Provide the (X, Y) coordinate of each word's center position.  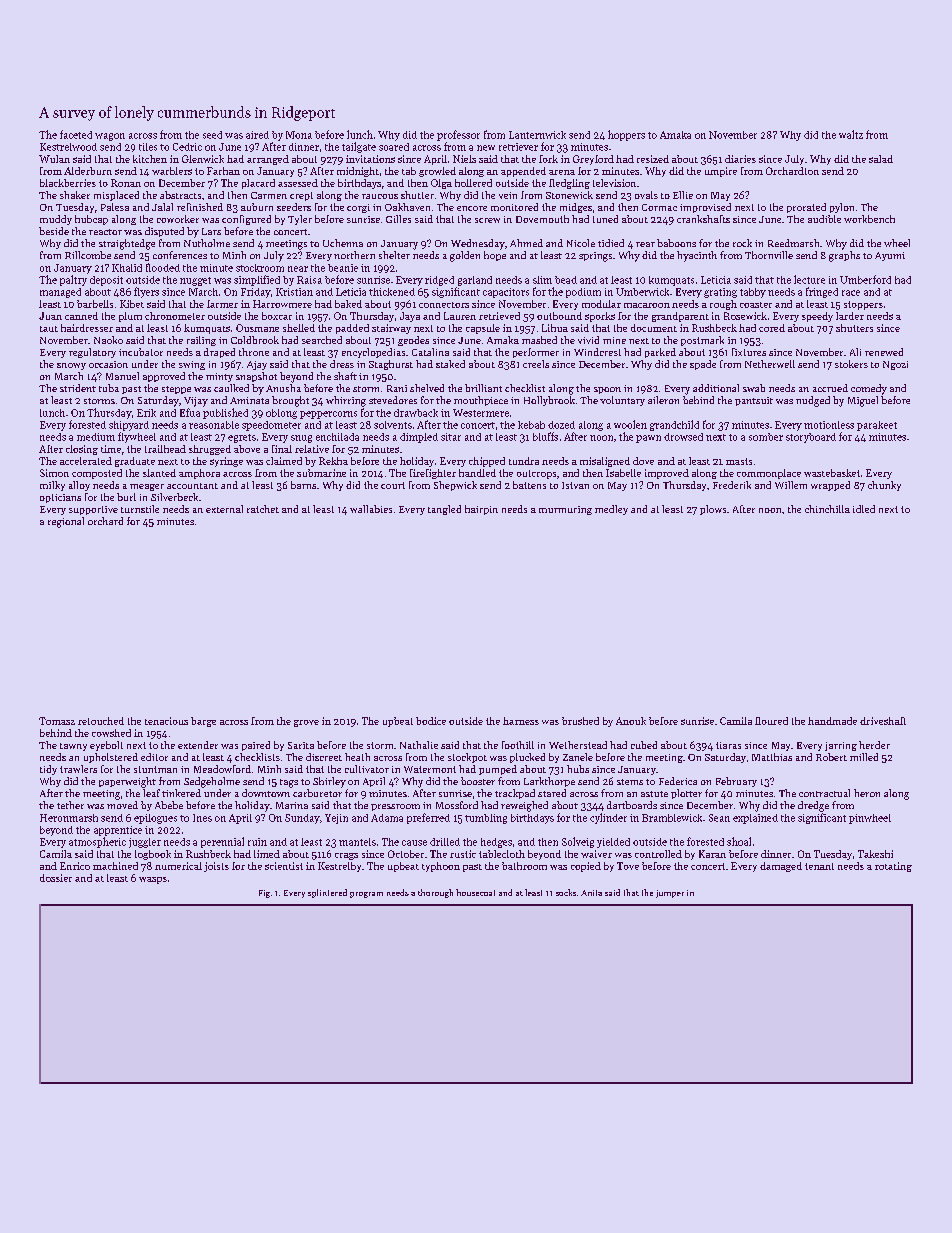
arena (562, 172)
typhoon (441, 867)
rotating (893, 867)
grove (306, 723)
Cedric (187, 147)
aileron (663, 400)
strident (78, 388)
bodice (431, 721)
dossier (56, 878)
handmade (832, 721)
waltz (851, 134)
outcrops (536, 474)
